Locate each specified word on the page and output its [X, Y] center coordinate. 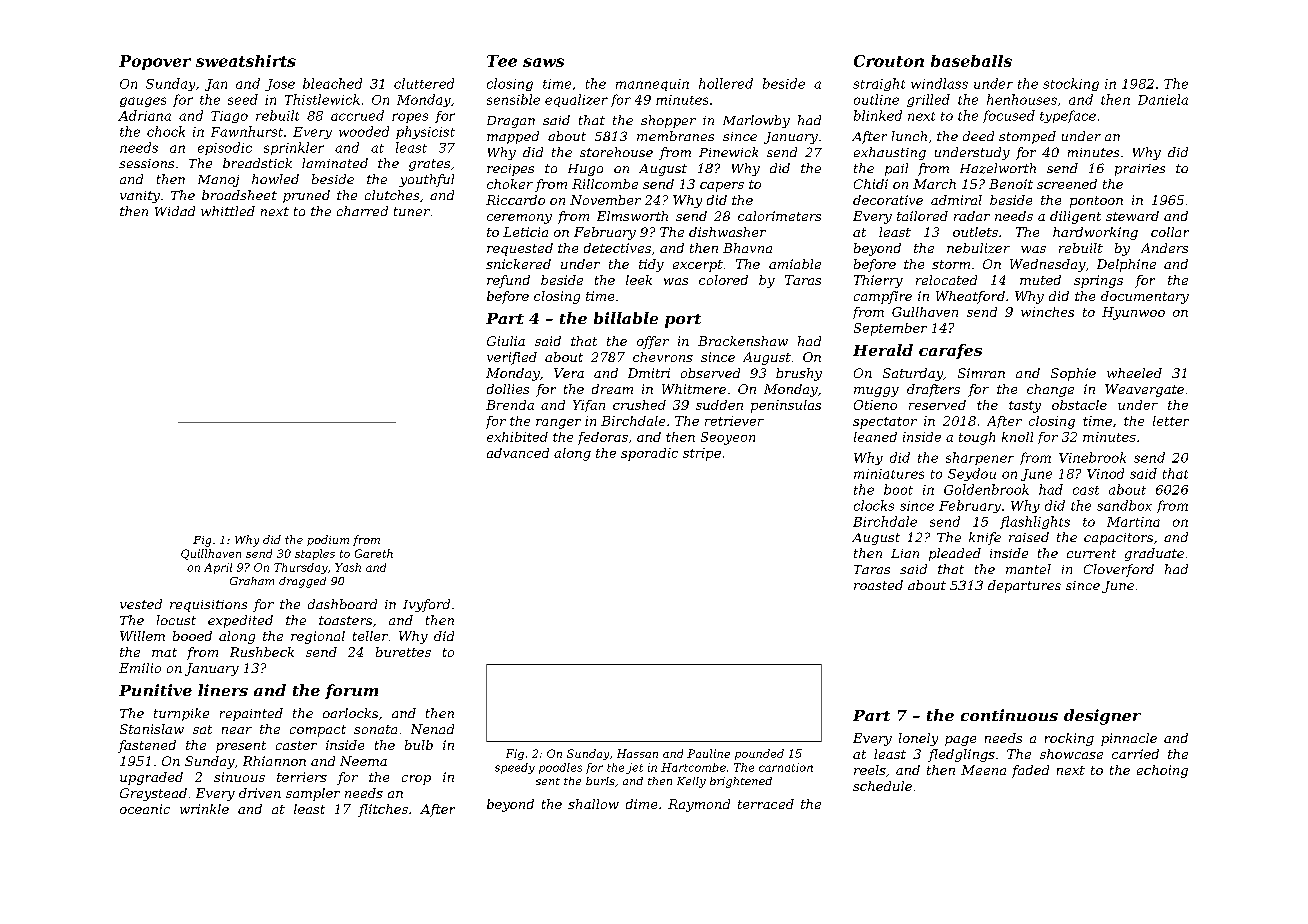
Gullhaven [925, 312]
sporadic [649, 454]
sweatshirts [246, 61]
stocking [1071, 84]
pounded [759, 754]
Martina [1133, 522]
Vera [569, 373]
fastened [147, 746]
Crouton [889, 61]
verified [512, 358]
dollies [508, 389]
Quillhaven [211, 554]
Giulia [506, 341]
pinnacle [1129, 739]
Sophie [1073, 374]
